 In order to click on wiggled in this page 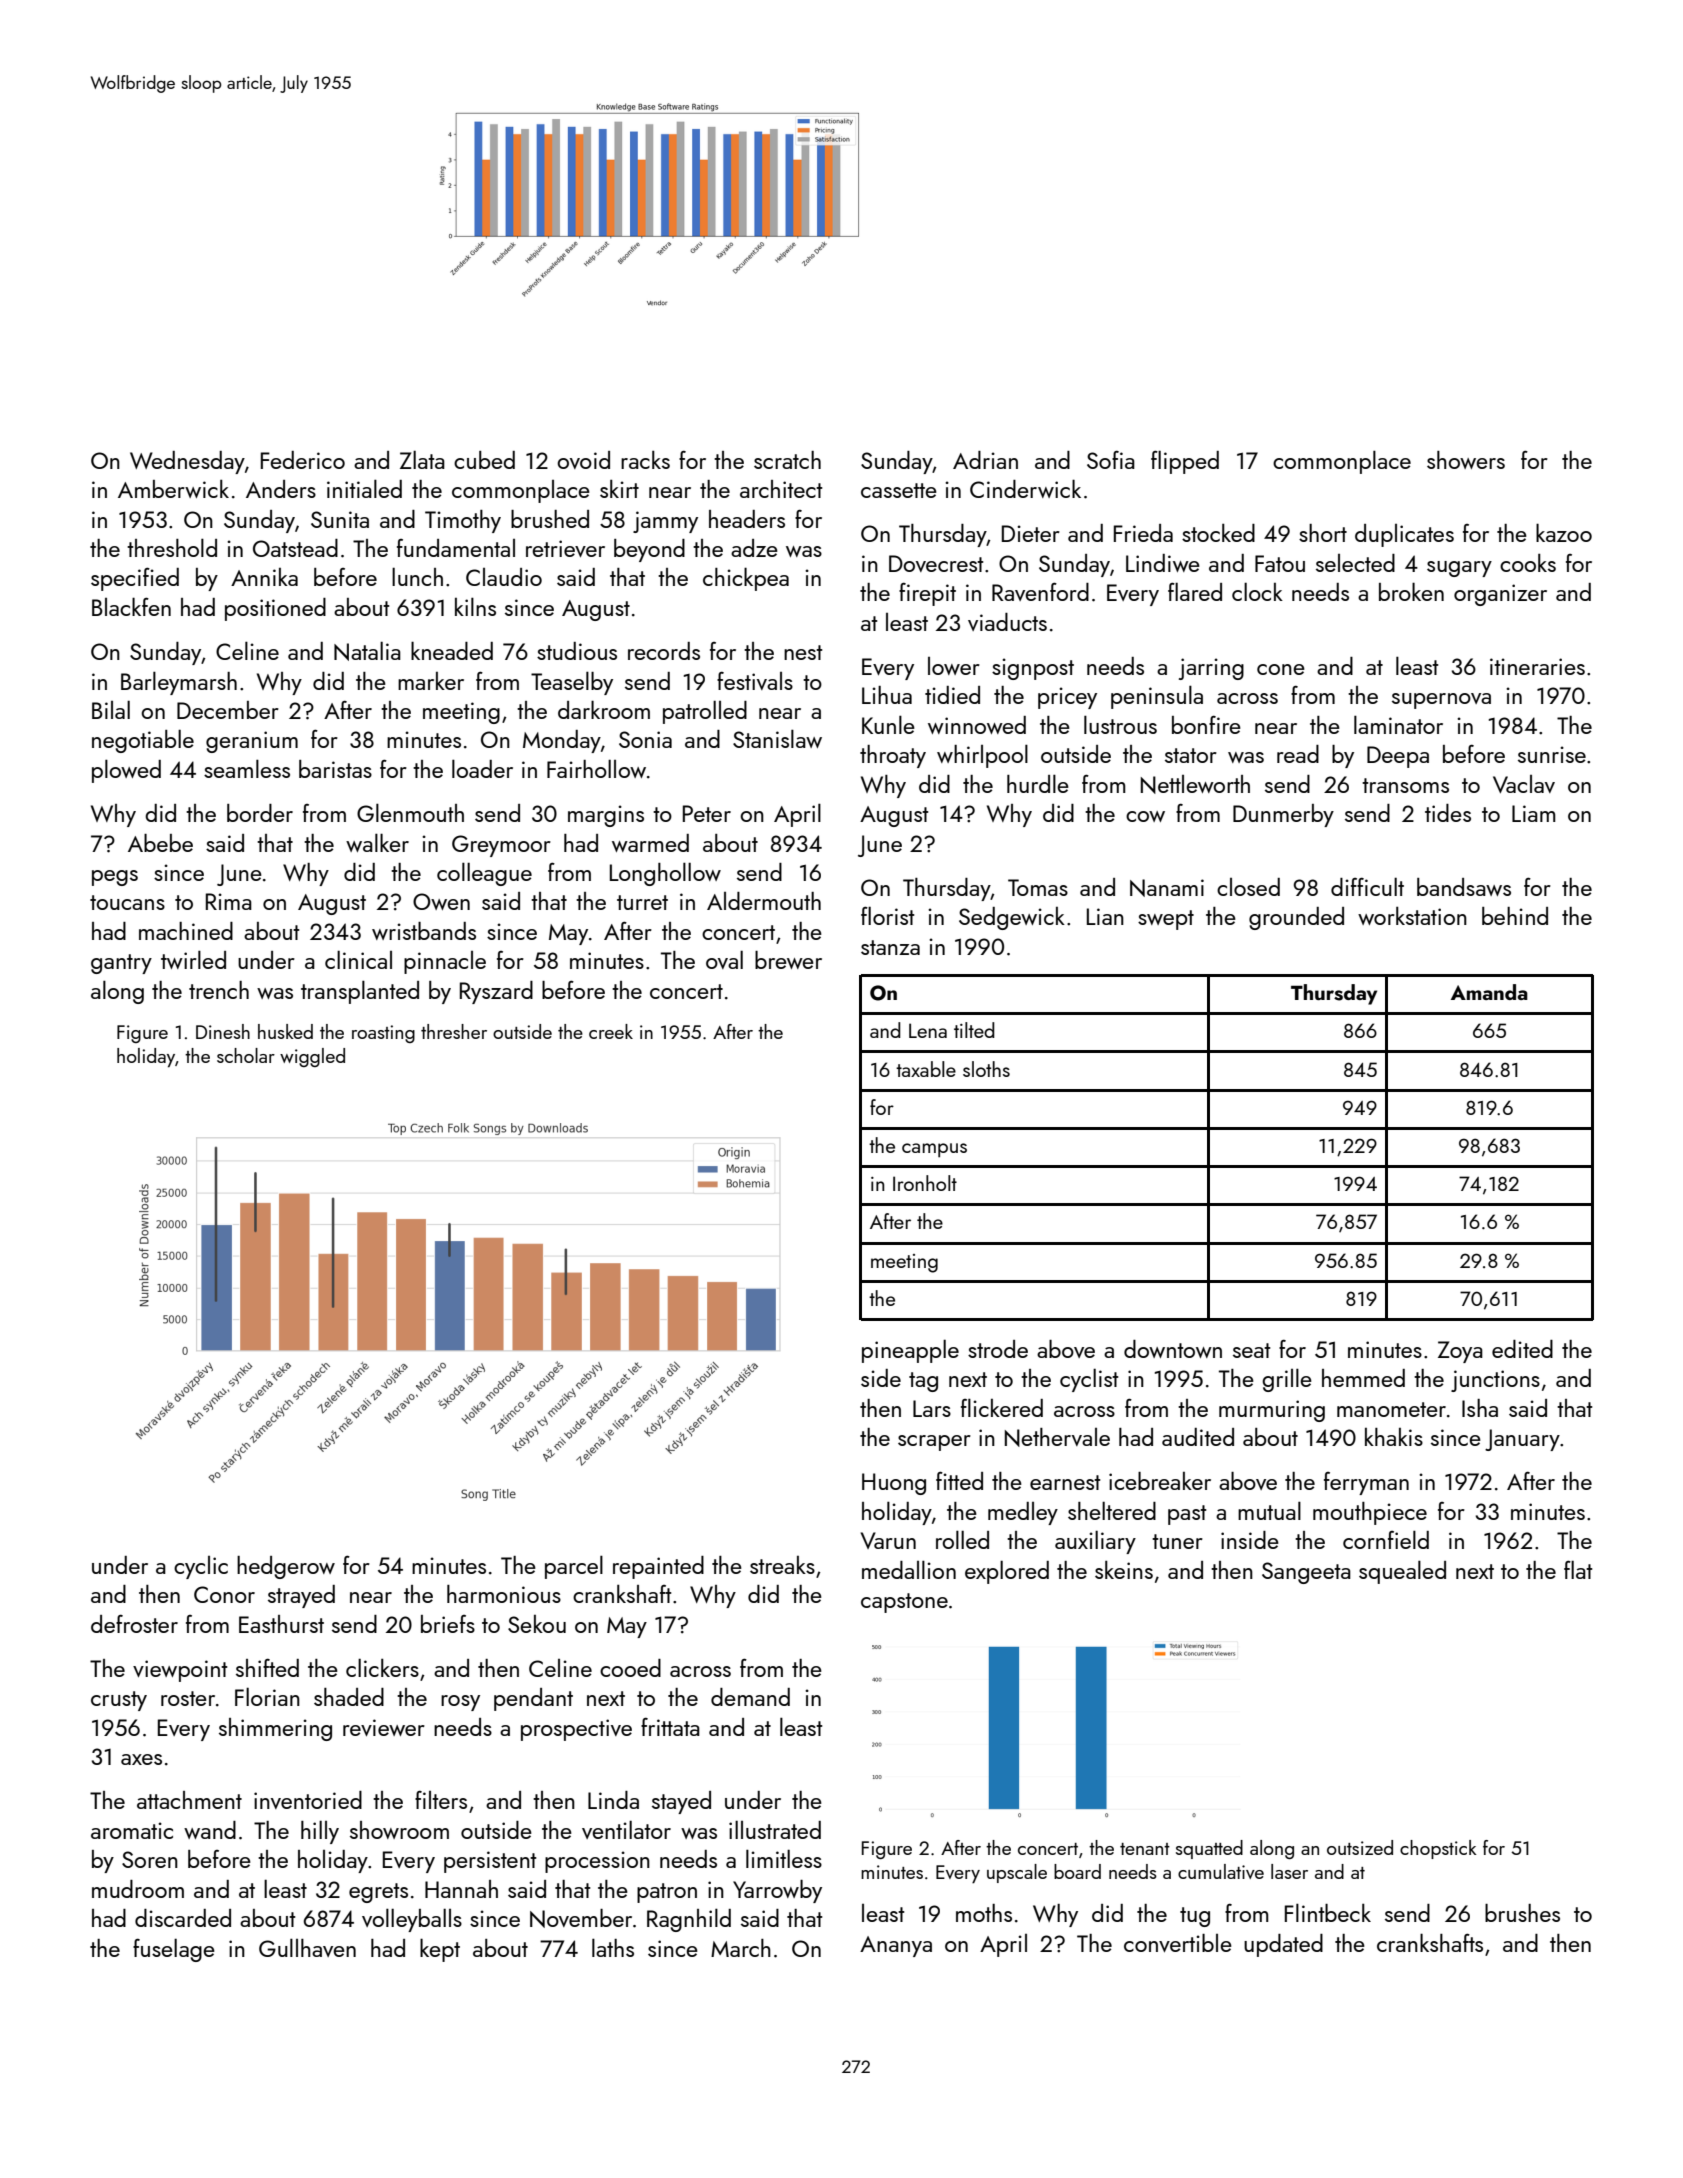, I will do `click(312, 1057)`.
